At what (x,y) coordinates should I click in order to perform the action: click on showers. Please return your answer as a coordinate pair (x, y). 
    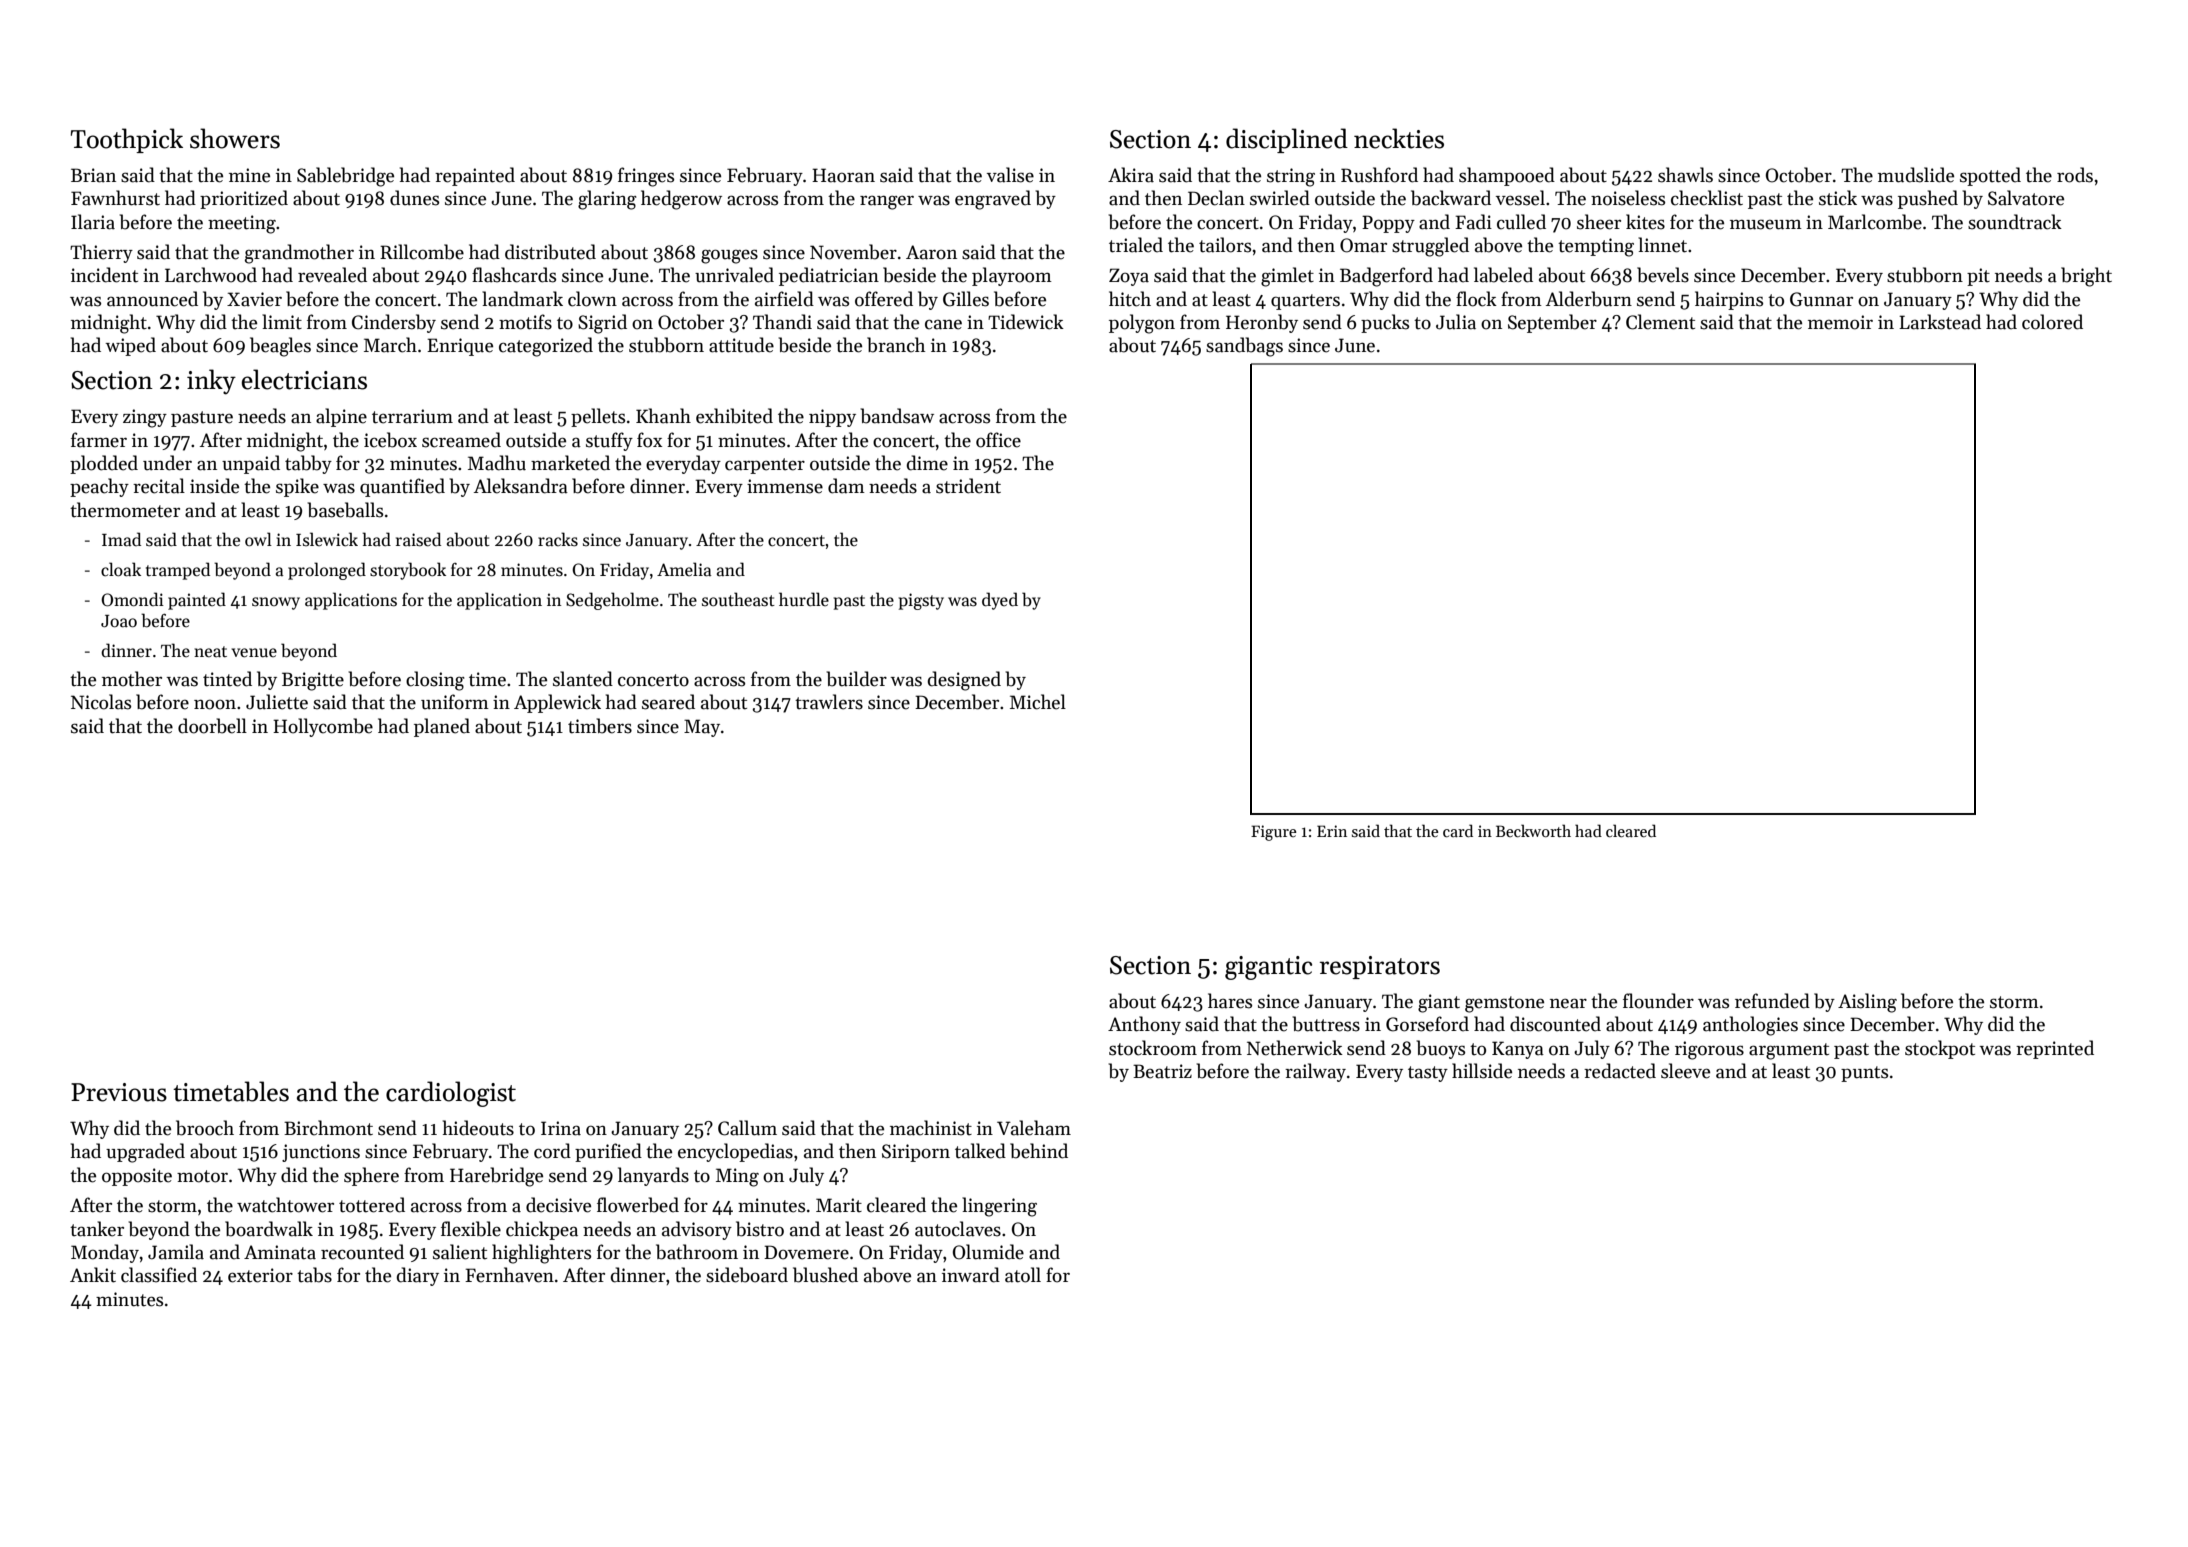
    Looking at the image, I should click on (235, 138).
